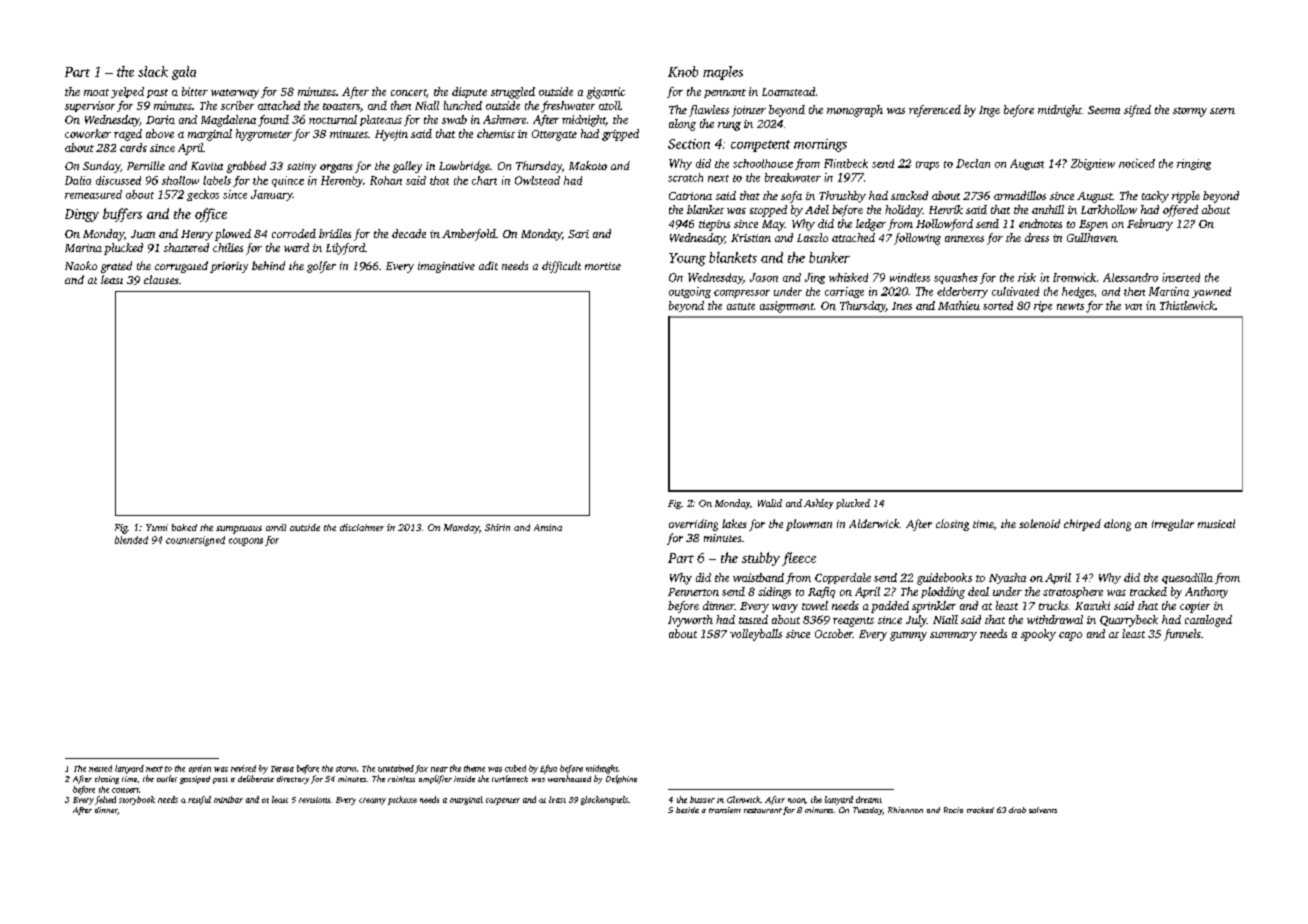 The width and height of the screenshot is (1308, 924). Describe the element at coordinates (843, 578) in the screenshot. I see `Copperdale` at that location.
